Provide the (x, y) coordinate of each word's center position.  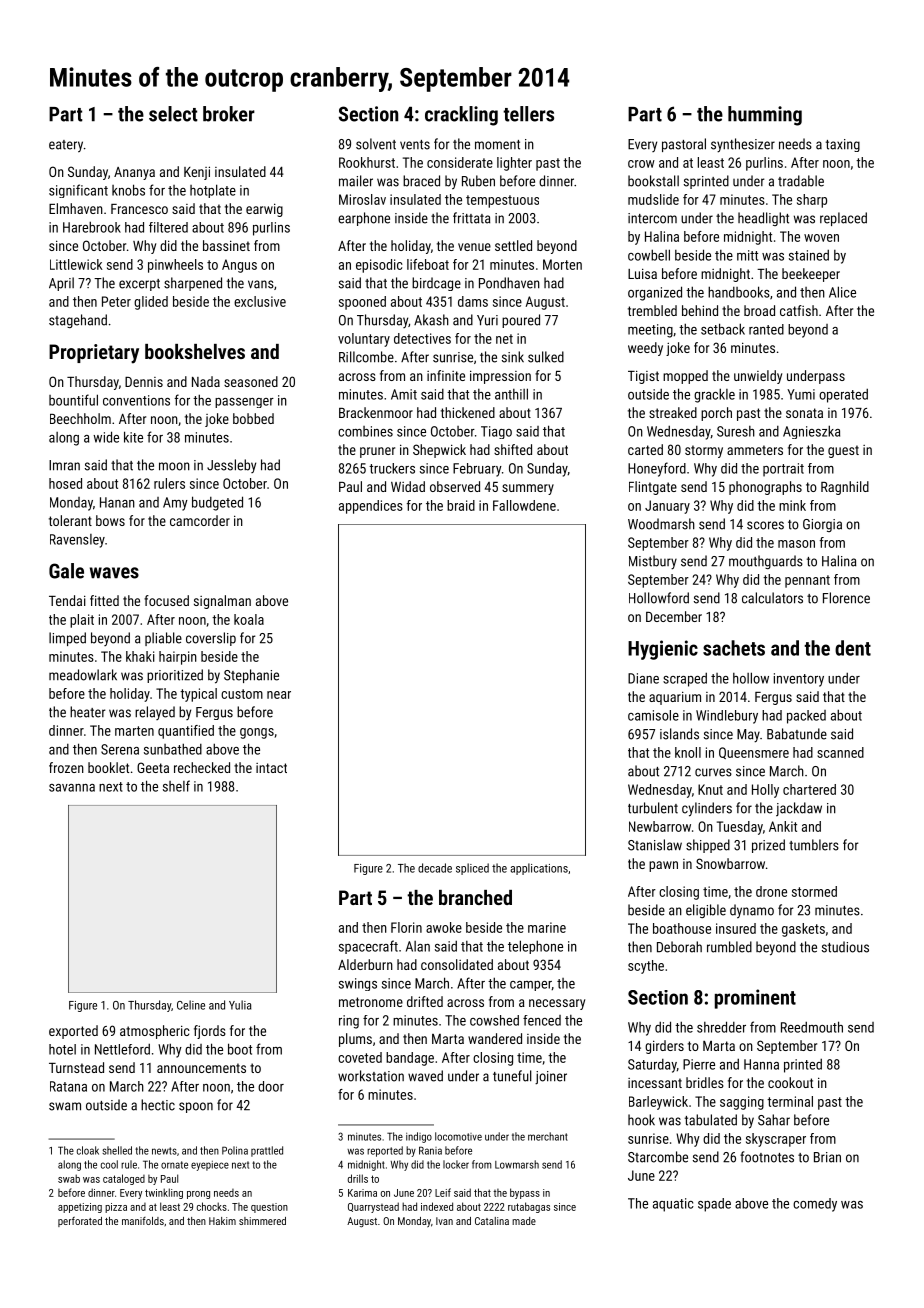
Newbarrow (660, 826)
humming (765, 116)
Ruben (478, 181)
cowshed (494, 1020)
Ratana (68, 1086)
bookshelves (195, 351)
